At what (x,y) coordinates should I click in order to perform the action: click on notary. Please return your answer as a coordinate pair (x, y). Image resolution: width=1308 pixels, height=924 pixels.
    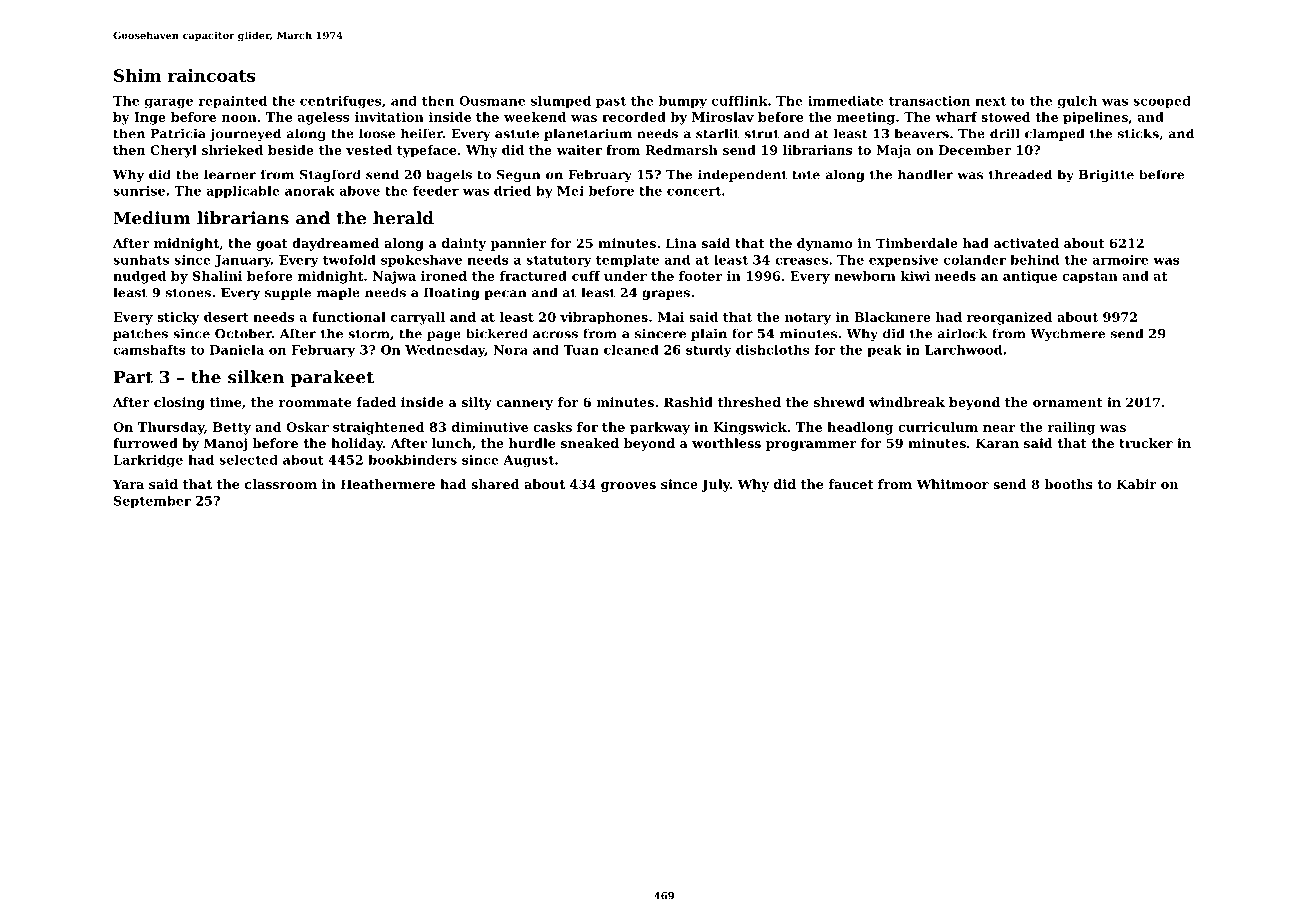
    Looking at the image, I should click on (808, 319).
